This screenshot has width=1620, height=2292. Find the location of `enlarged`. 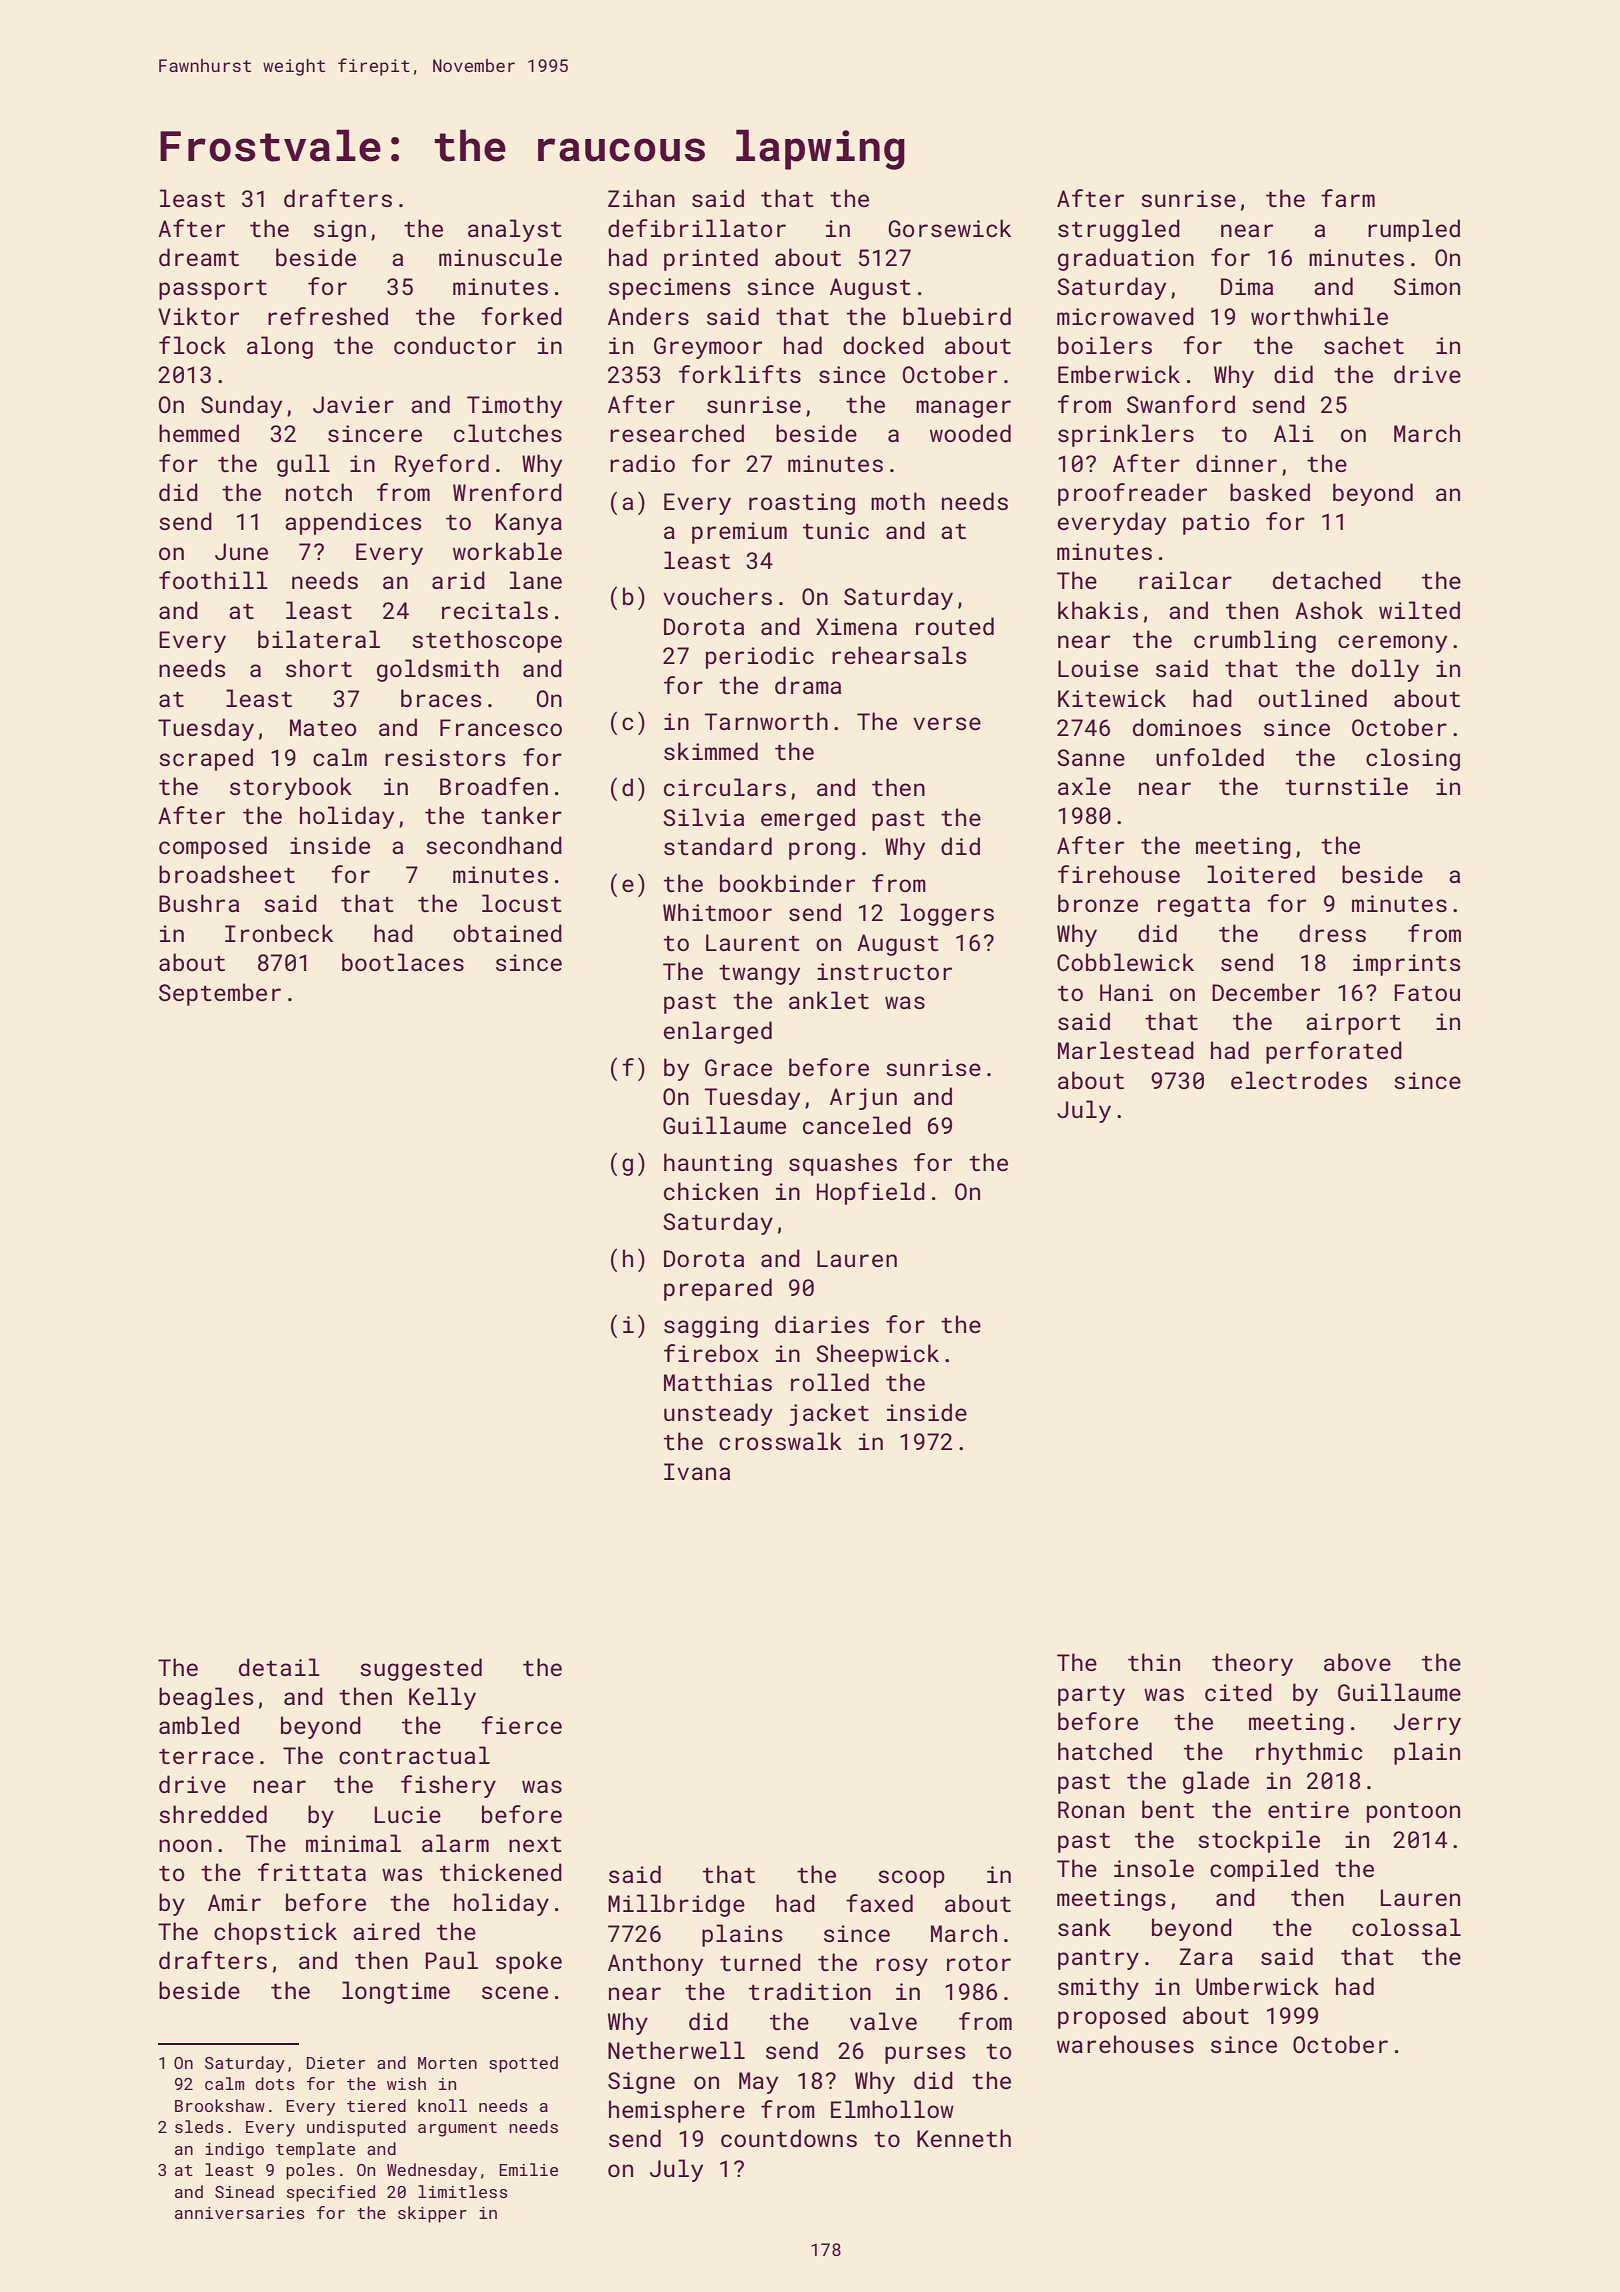

enlarged is located at coordinates (718, 1032).
